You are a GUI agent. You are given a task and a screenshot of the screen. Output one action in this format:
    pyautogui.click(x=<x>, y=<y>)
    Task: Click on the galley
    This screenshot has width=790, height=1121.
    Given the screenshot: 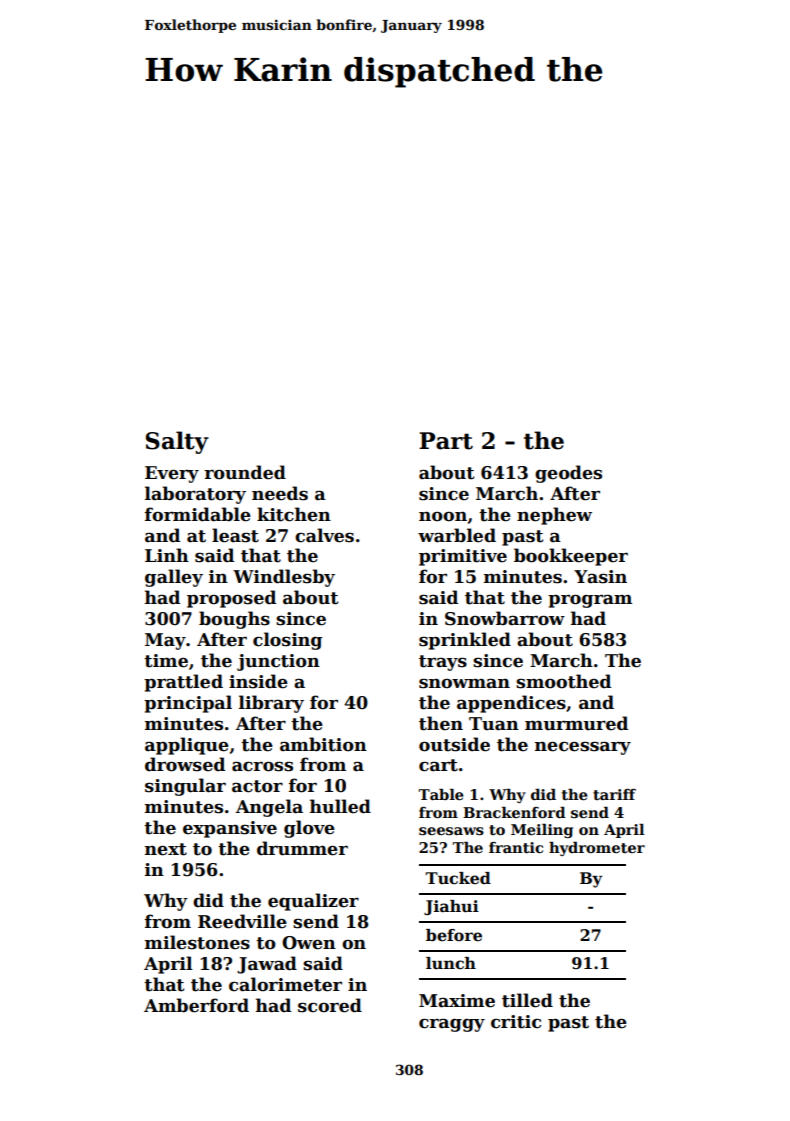 What is the action you would take?
    pyautogui.click(x=174, y=578)
